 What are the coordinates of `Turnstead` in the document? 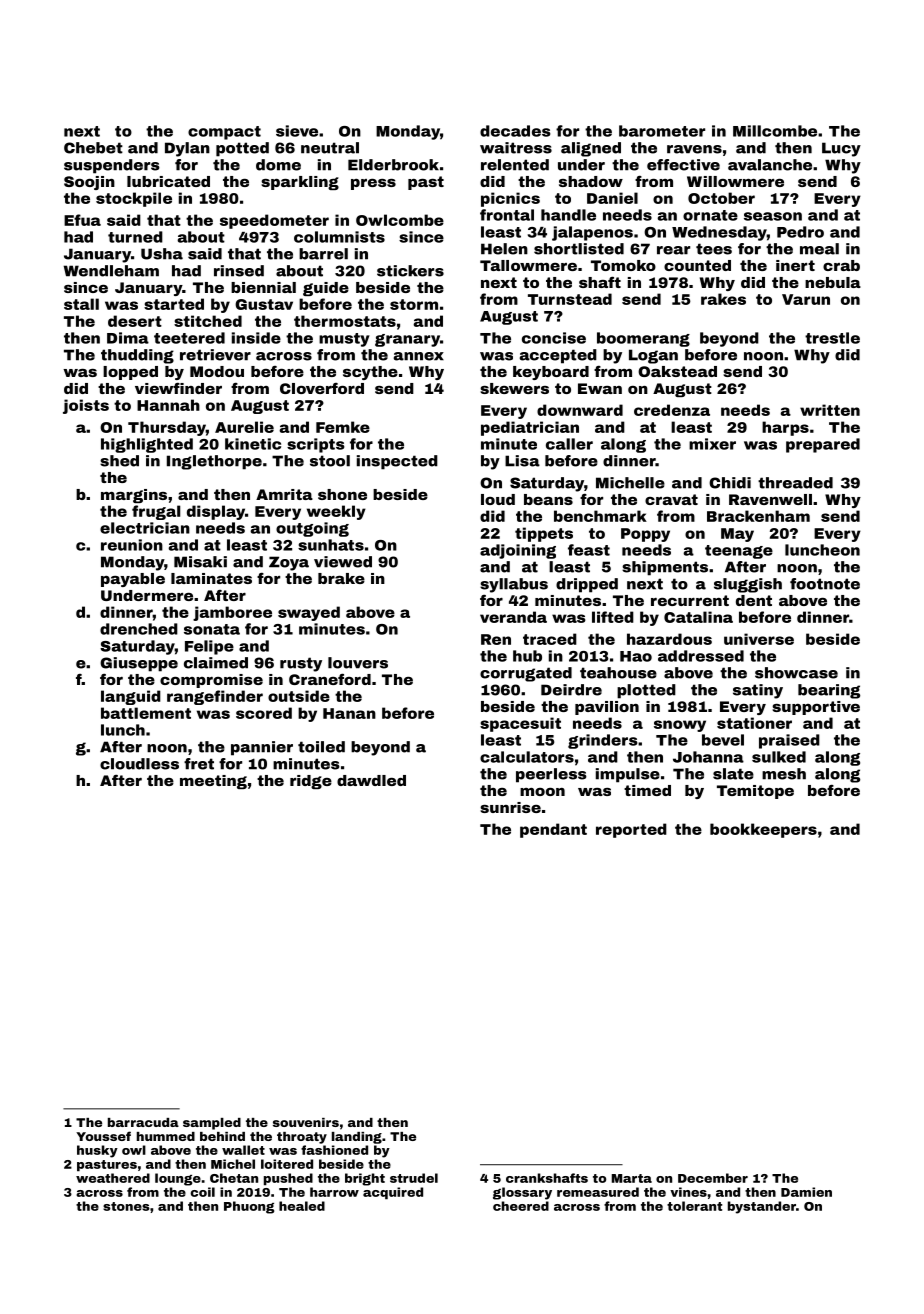 It's located at (570, 299).
